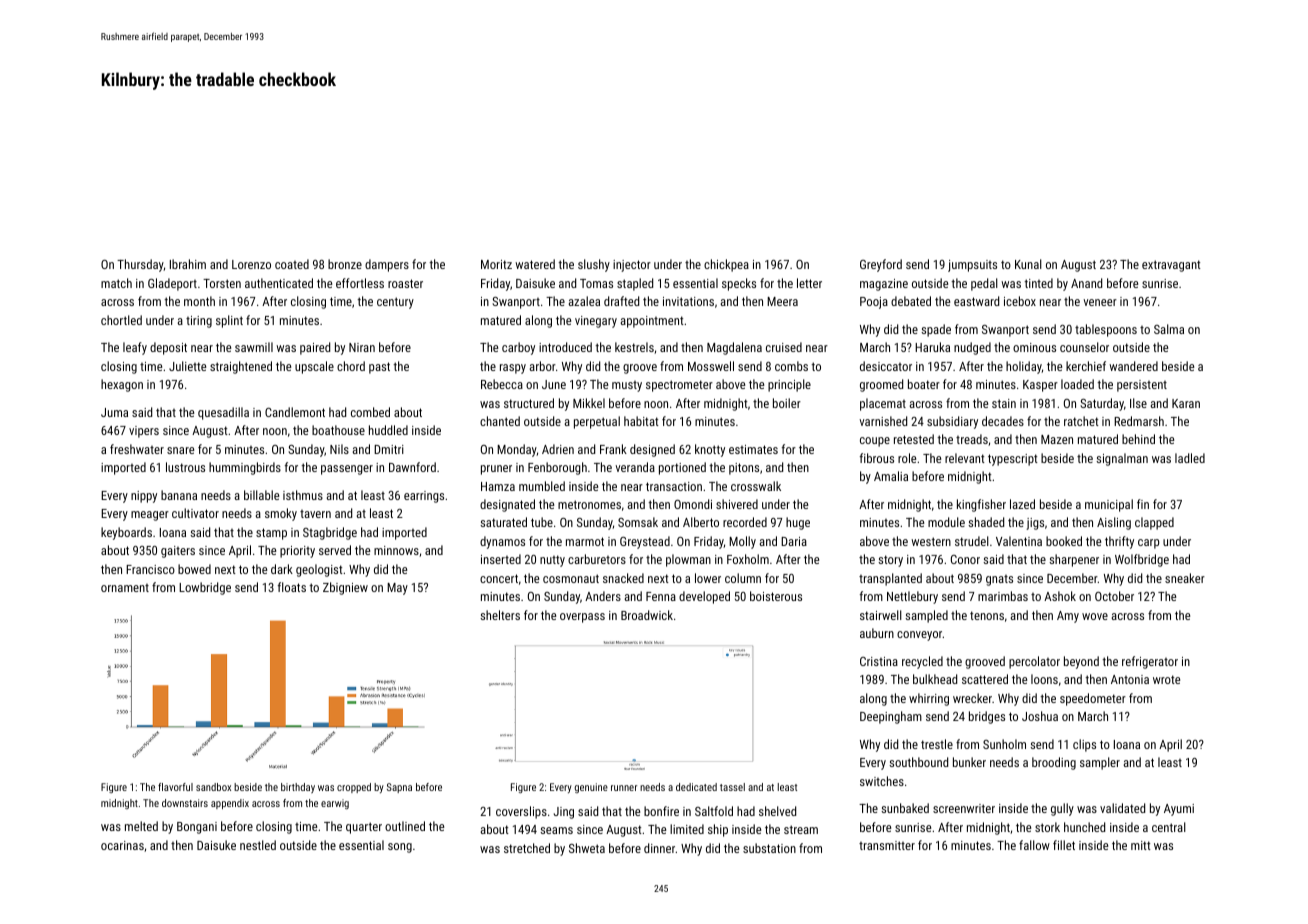 This page has width=1308, height=924. Describe the element at coordinates (587, 848) in the page. I see `Shweta` at that location.
